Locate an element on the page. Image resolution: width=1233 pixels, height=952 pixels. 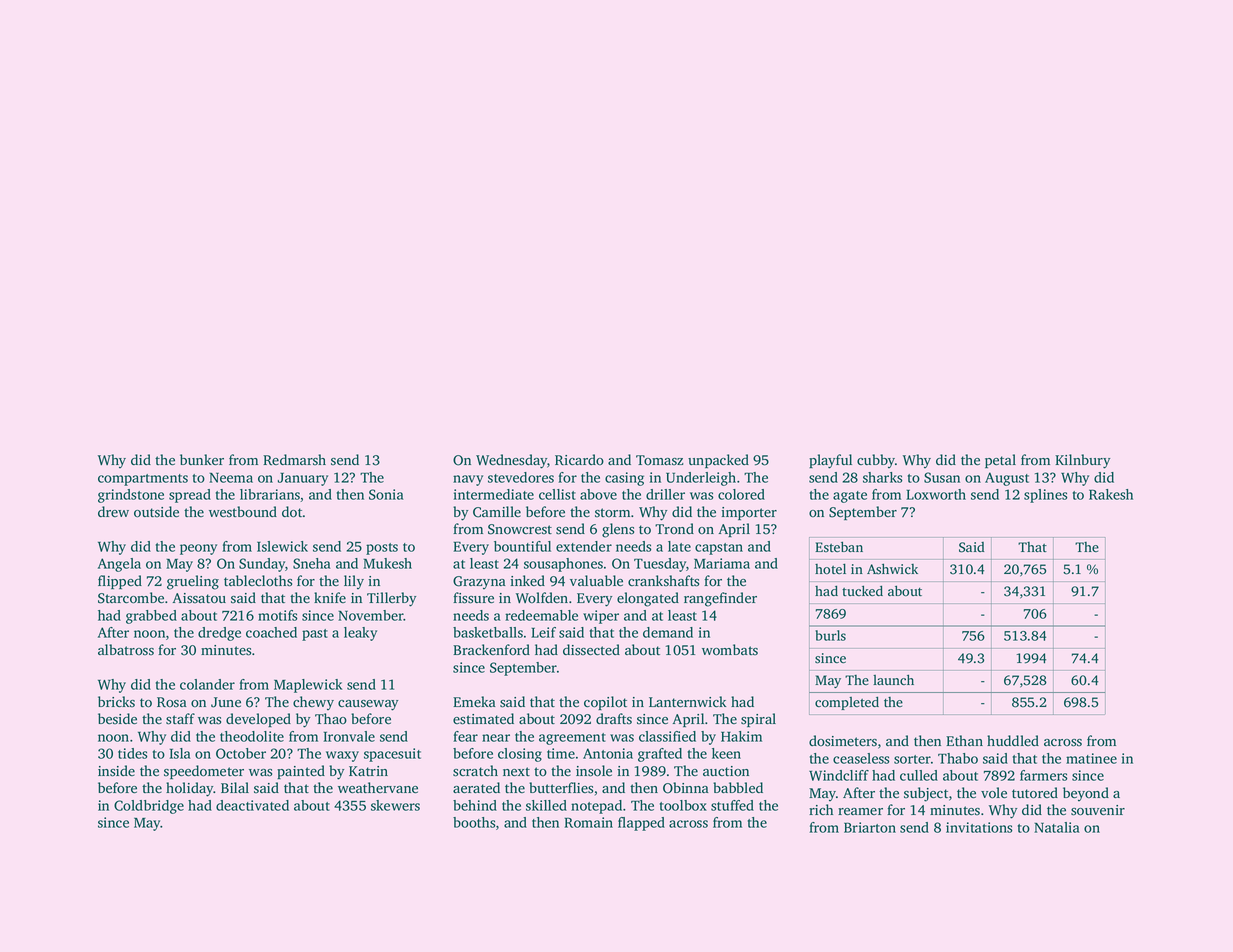
insole is located at coordinates (594, 771).
